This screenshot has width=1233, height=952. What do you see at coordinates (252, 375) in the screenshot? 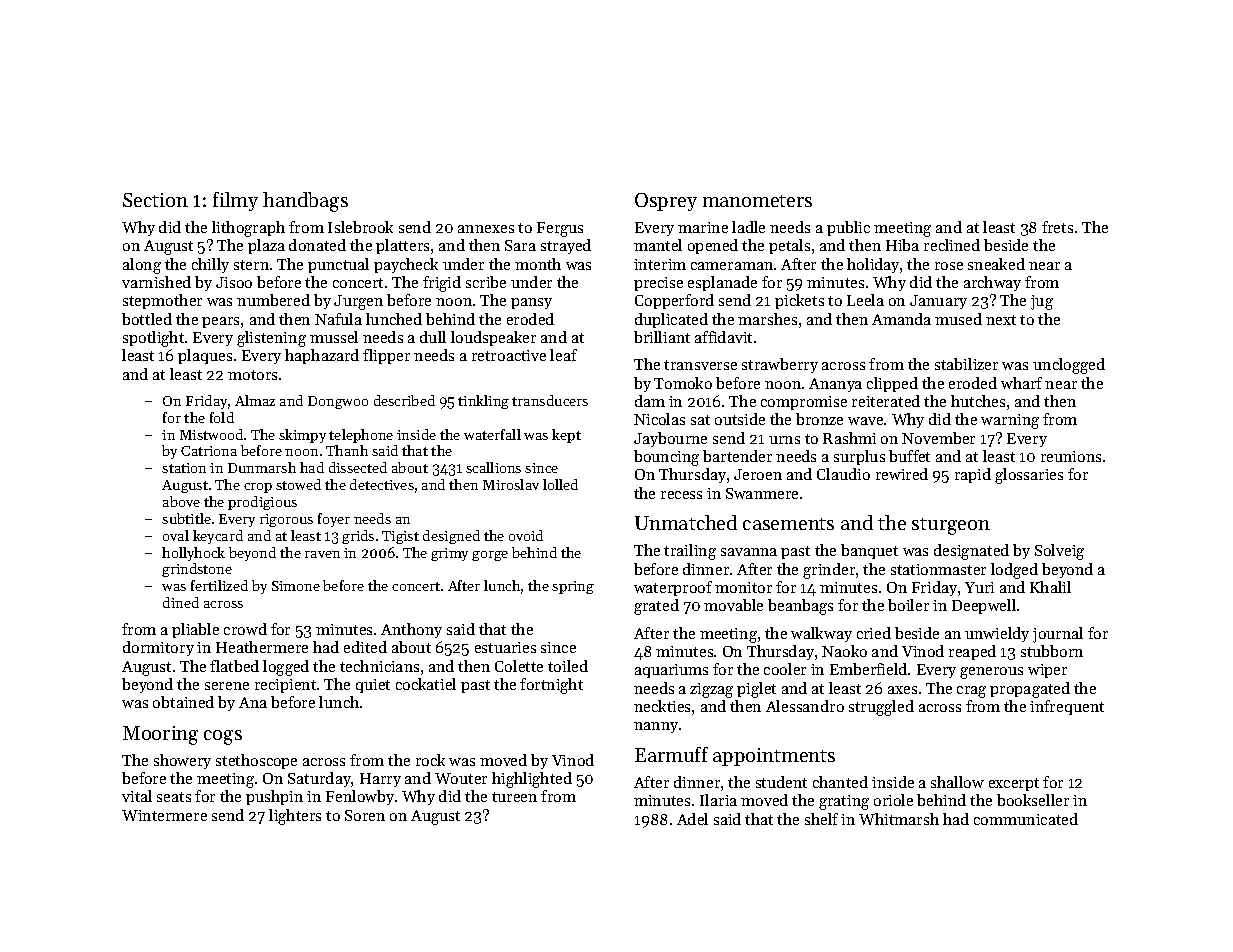
I see `motors` at bounding box center [252, 375].
